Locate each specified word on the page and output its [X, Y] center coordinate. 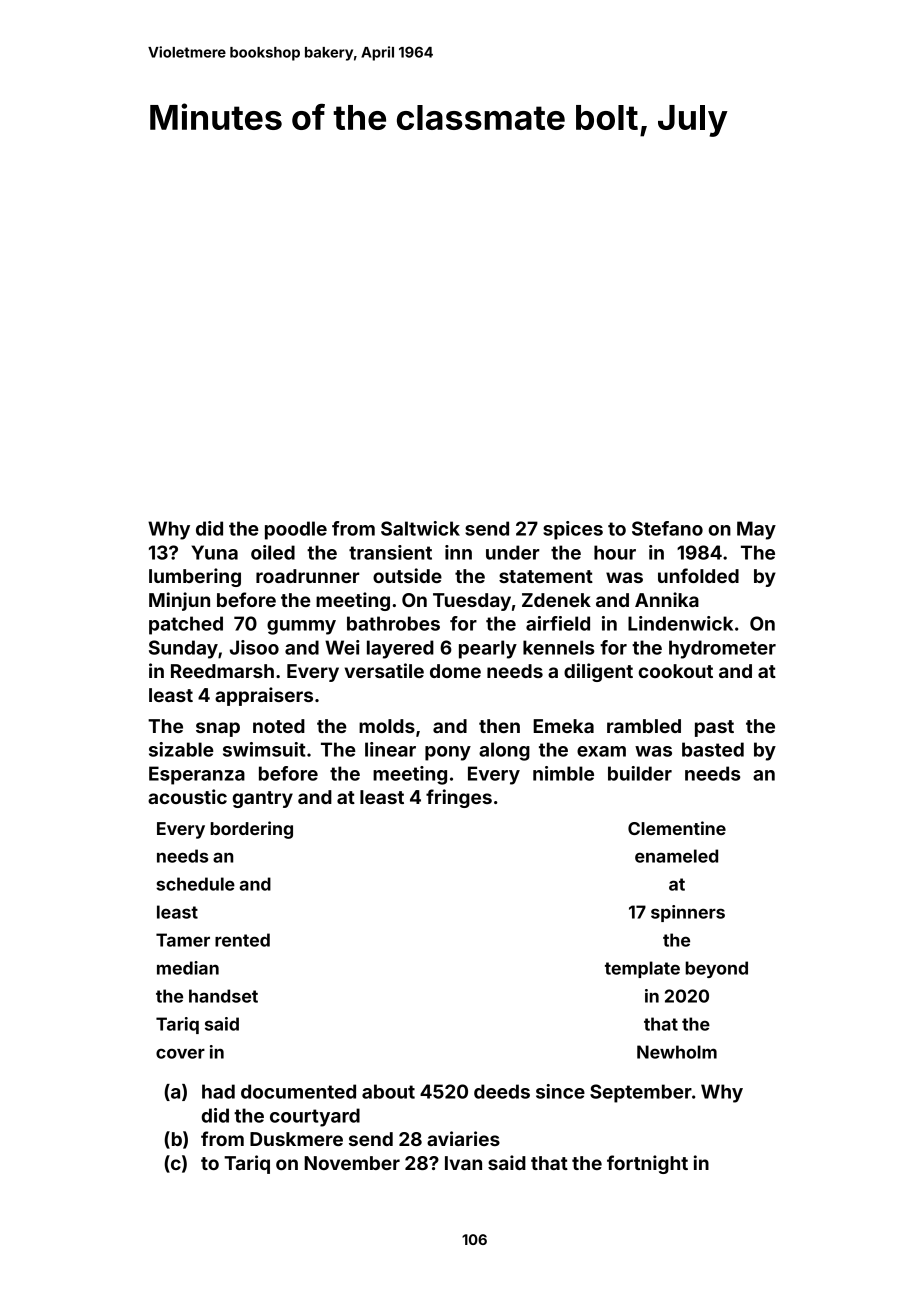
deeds [502, 1091]
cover [180, 1053]
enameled [676, 856]
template [642, 969]
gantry [262, 799]
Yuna [214, 552]
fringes [459, 798]
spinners [688, 913]
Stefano [667, 528]
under [512, 552]
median [188, 968]
